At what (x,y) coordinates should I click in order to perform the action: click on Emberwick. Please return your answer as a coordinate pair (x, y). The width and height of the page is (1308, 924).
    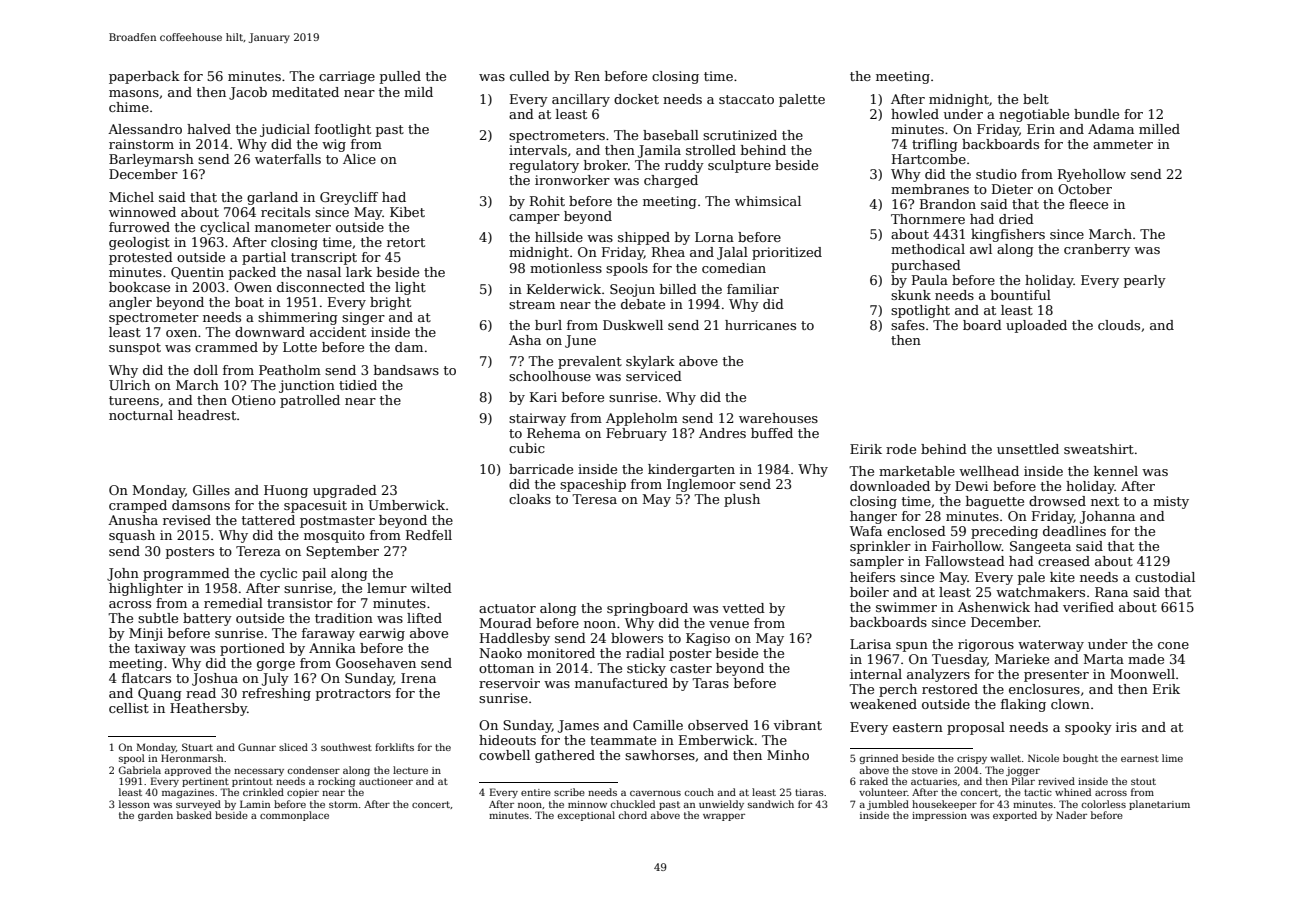
    Looking at the image, I should click on (716, 740).
